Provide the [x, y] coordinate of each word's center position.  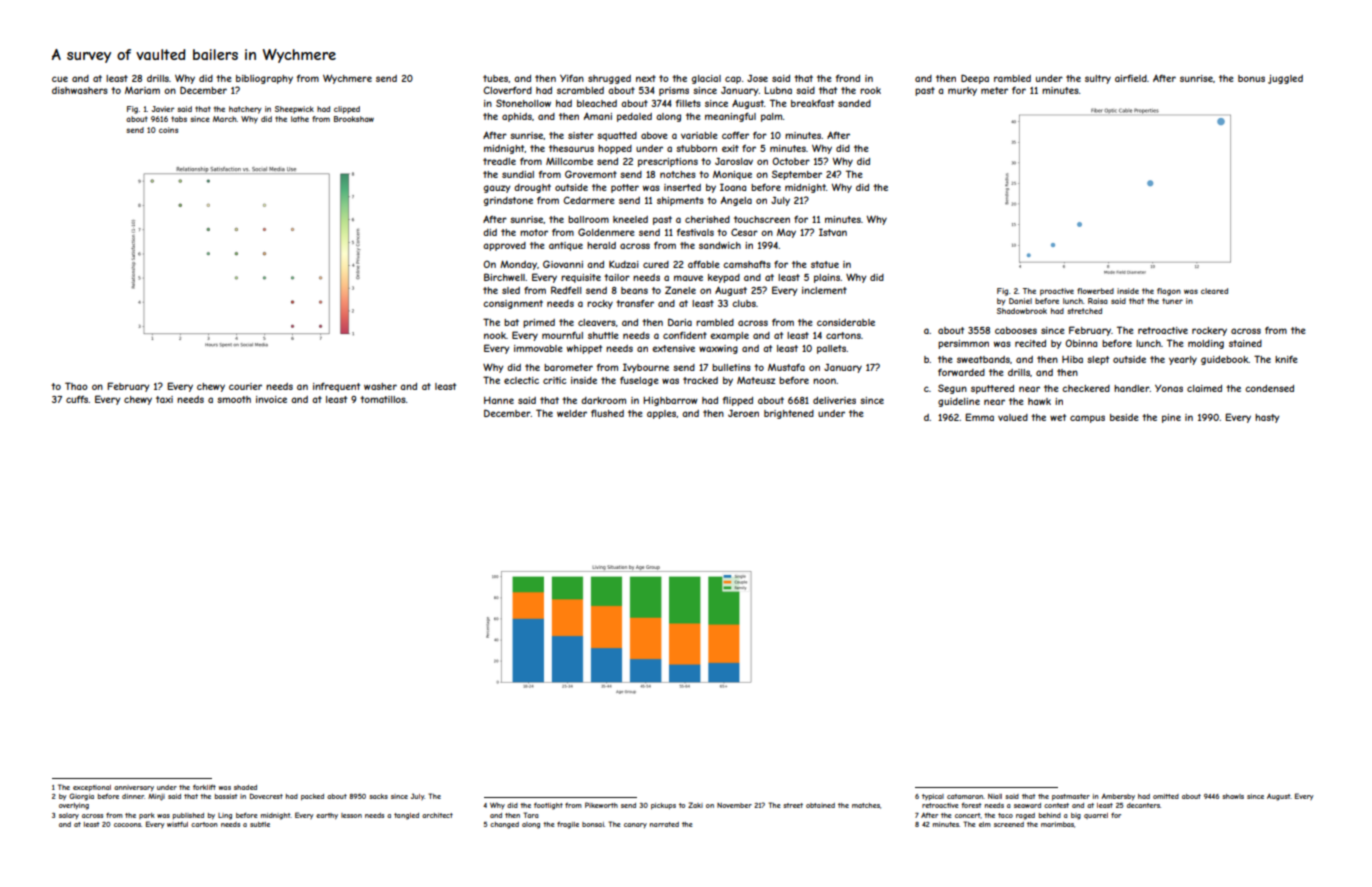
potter [625, 188]
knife [1286, 359]
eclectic [521, 380]
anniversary [134, 788]
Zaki [695, 805]
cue [60, 79]
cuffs [77, 399]
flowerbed [1095, 291]
